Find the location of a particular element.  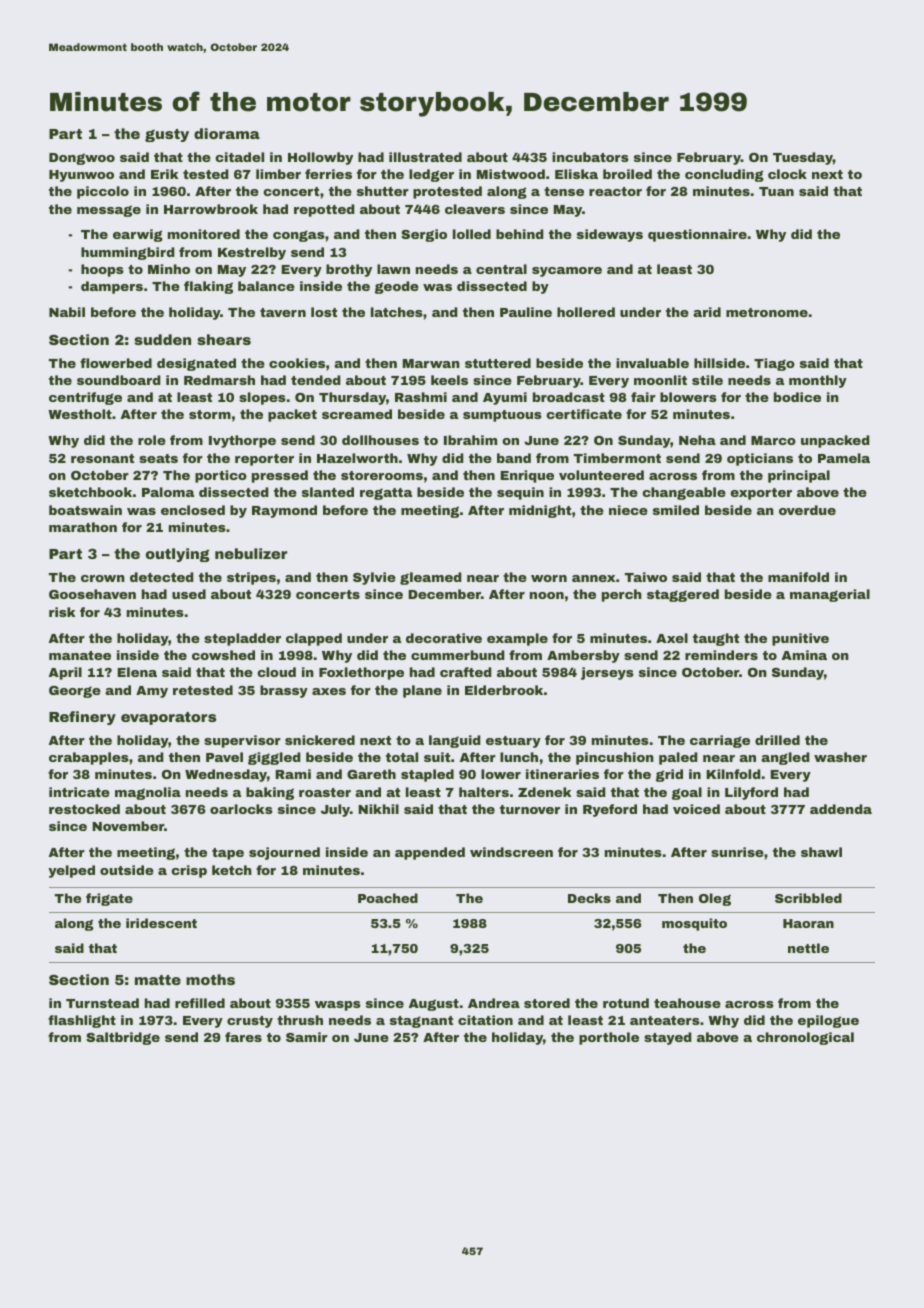

Sylvie is located at coordinates (374, 578).
